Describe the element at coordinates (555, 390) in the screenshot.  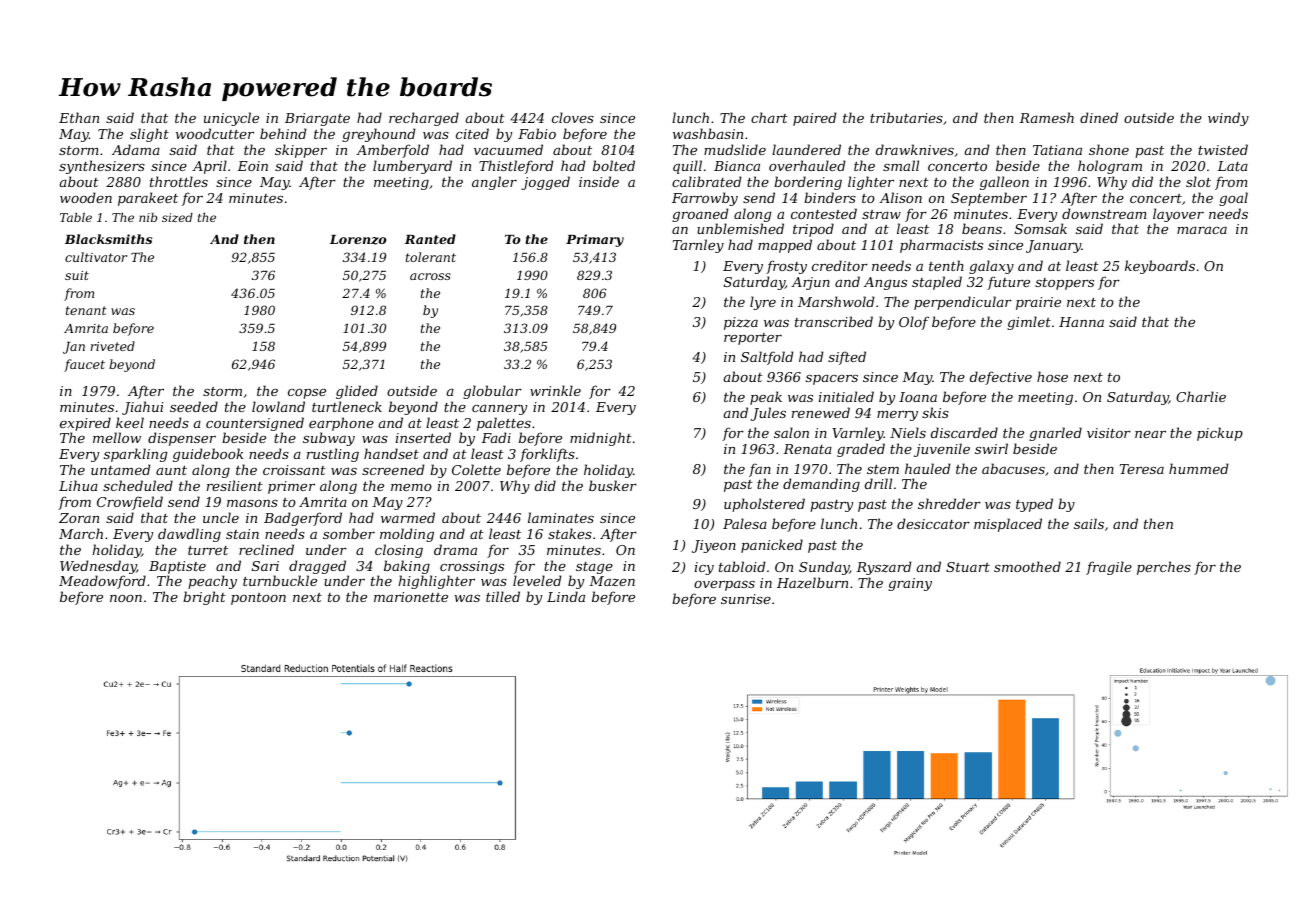
I see `wrinkle` at that location.
